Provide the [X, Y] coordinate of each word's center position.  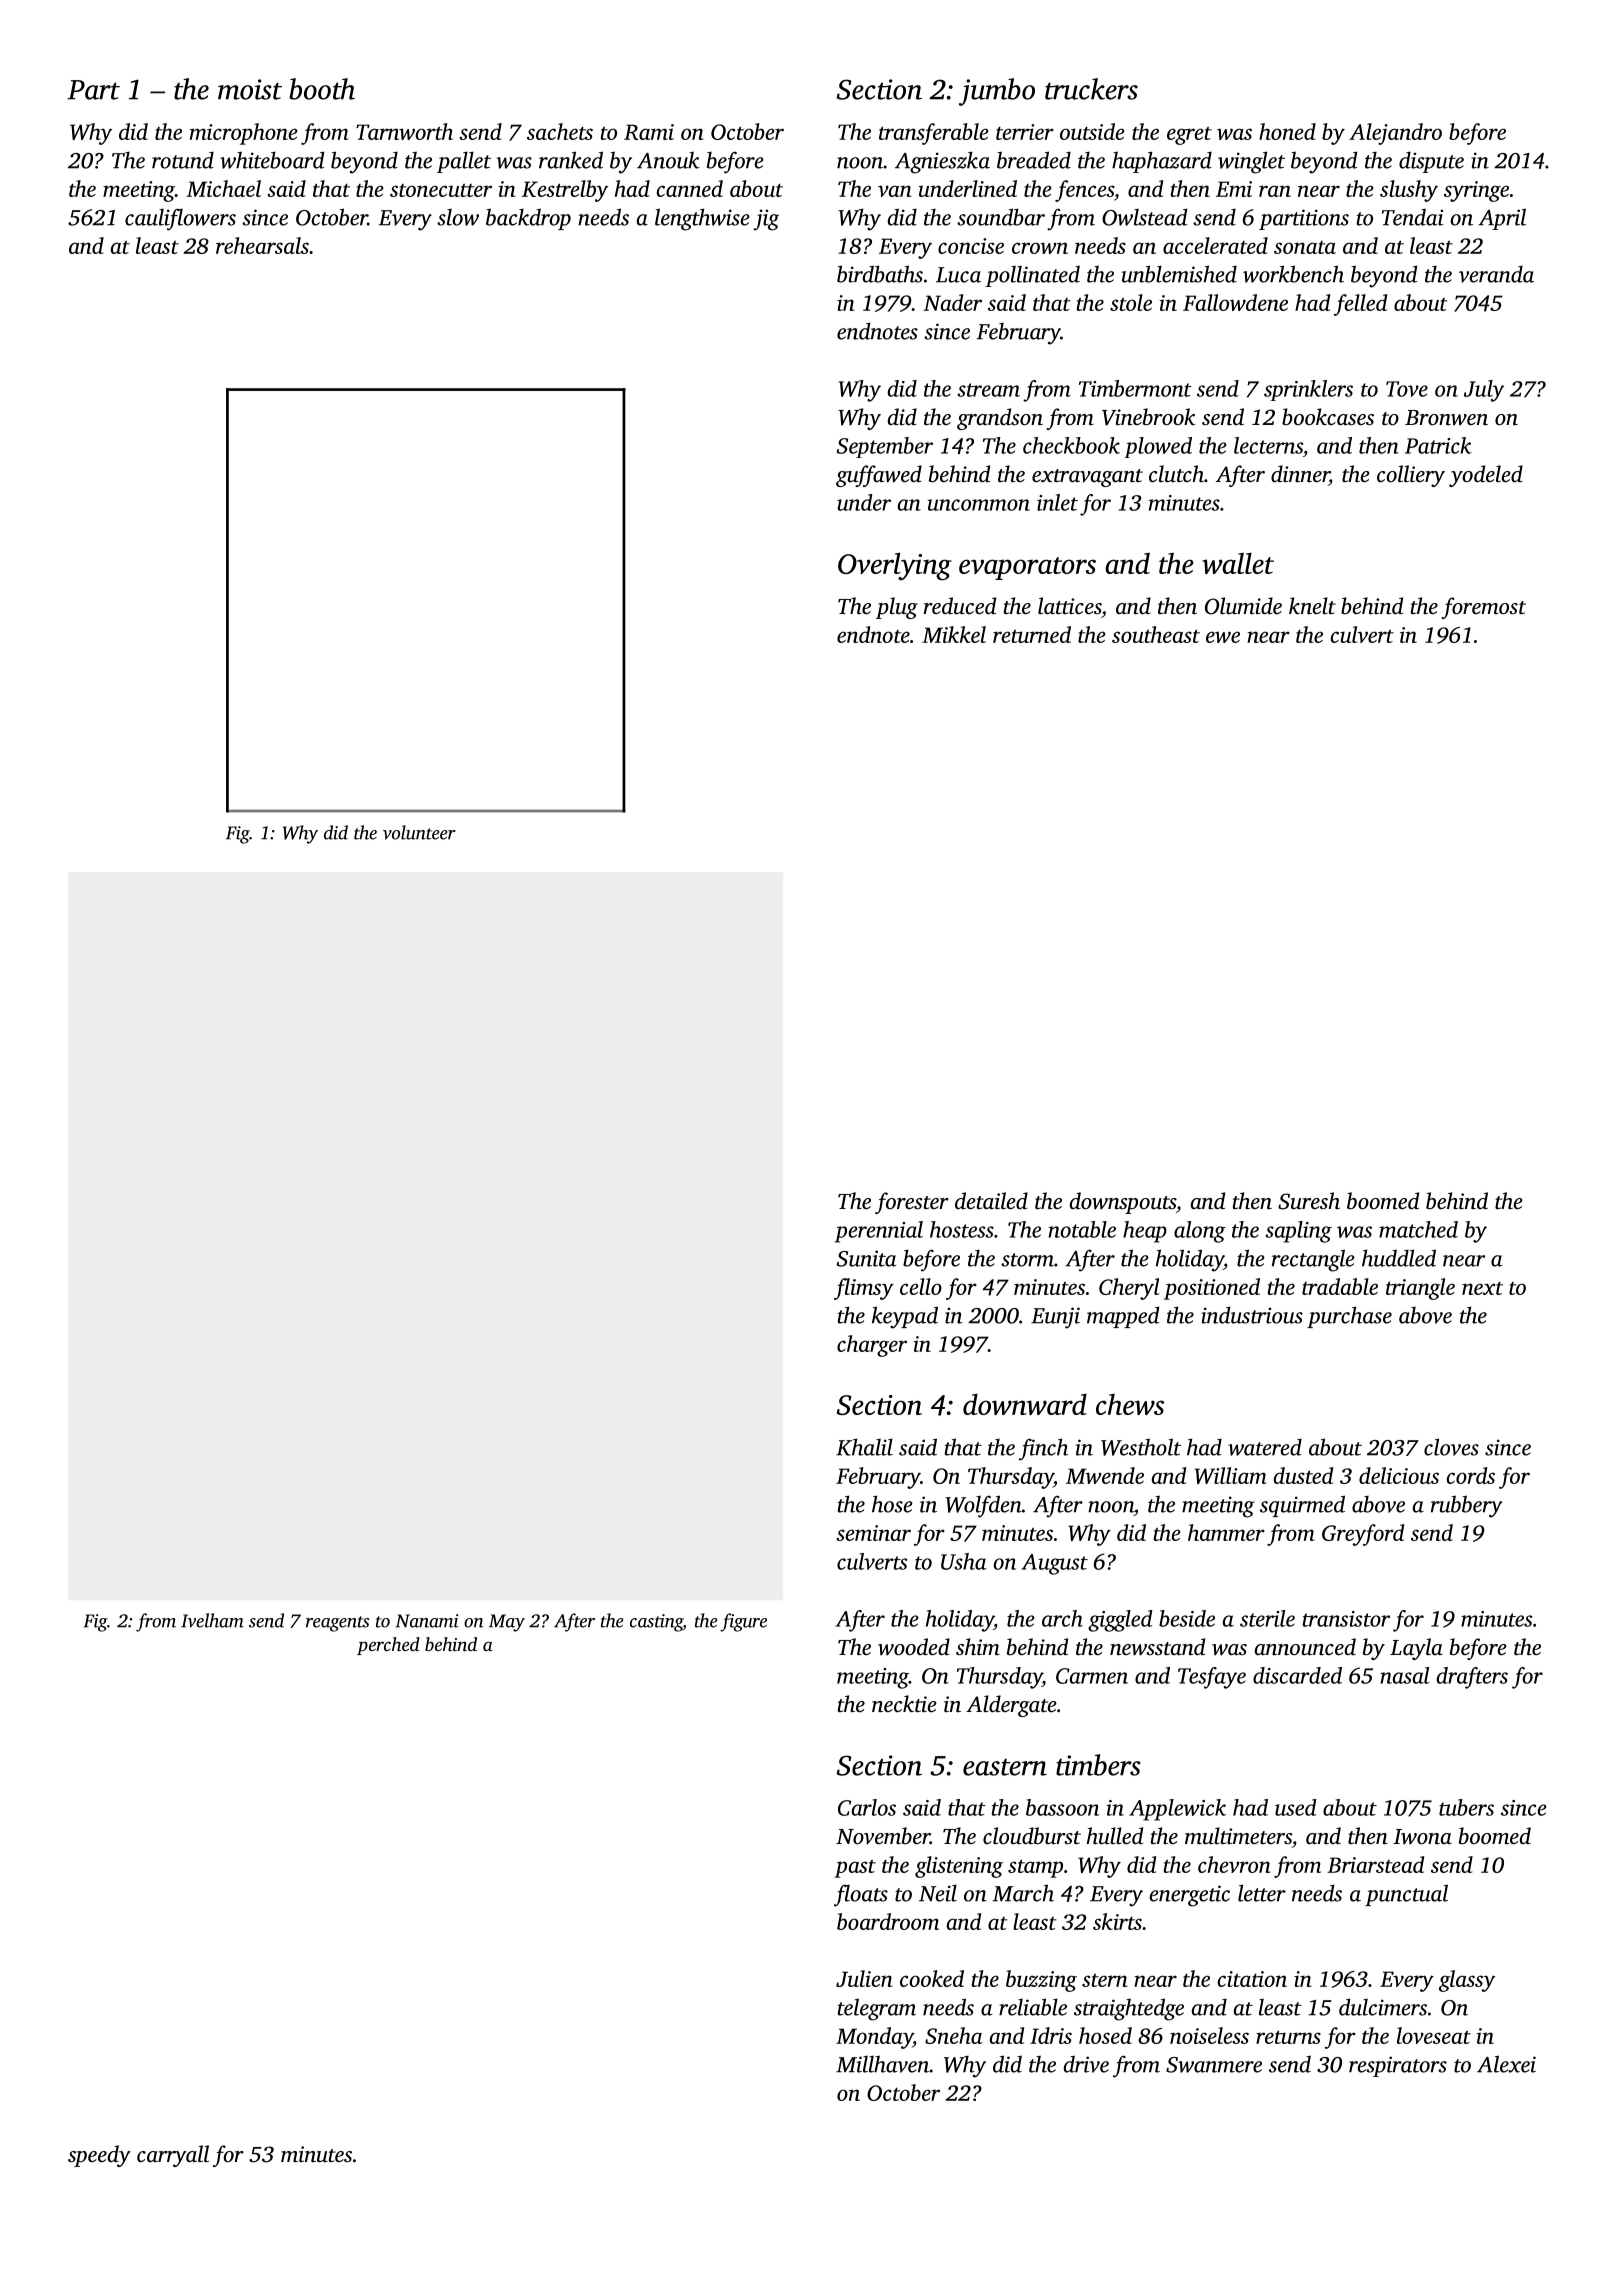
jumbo [997, 92]
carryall [173, 2156]
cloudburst [1032, 1836]
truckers [1091, 89]
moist [250, 89]
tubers [1466, 1807]
